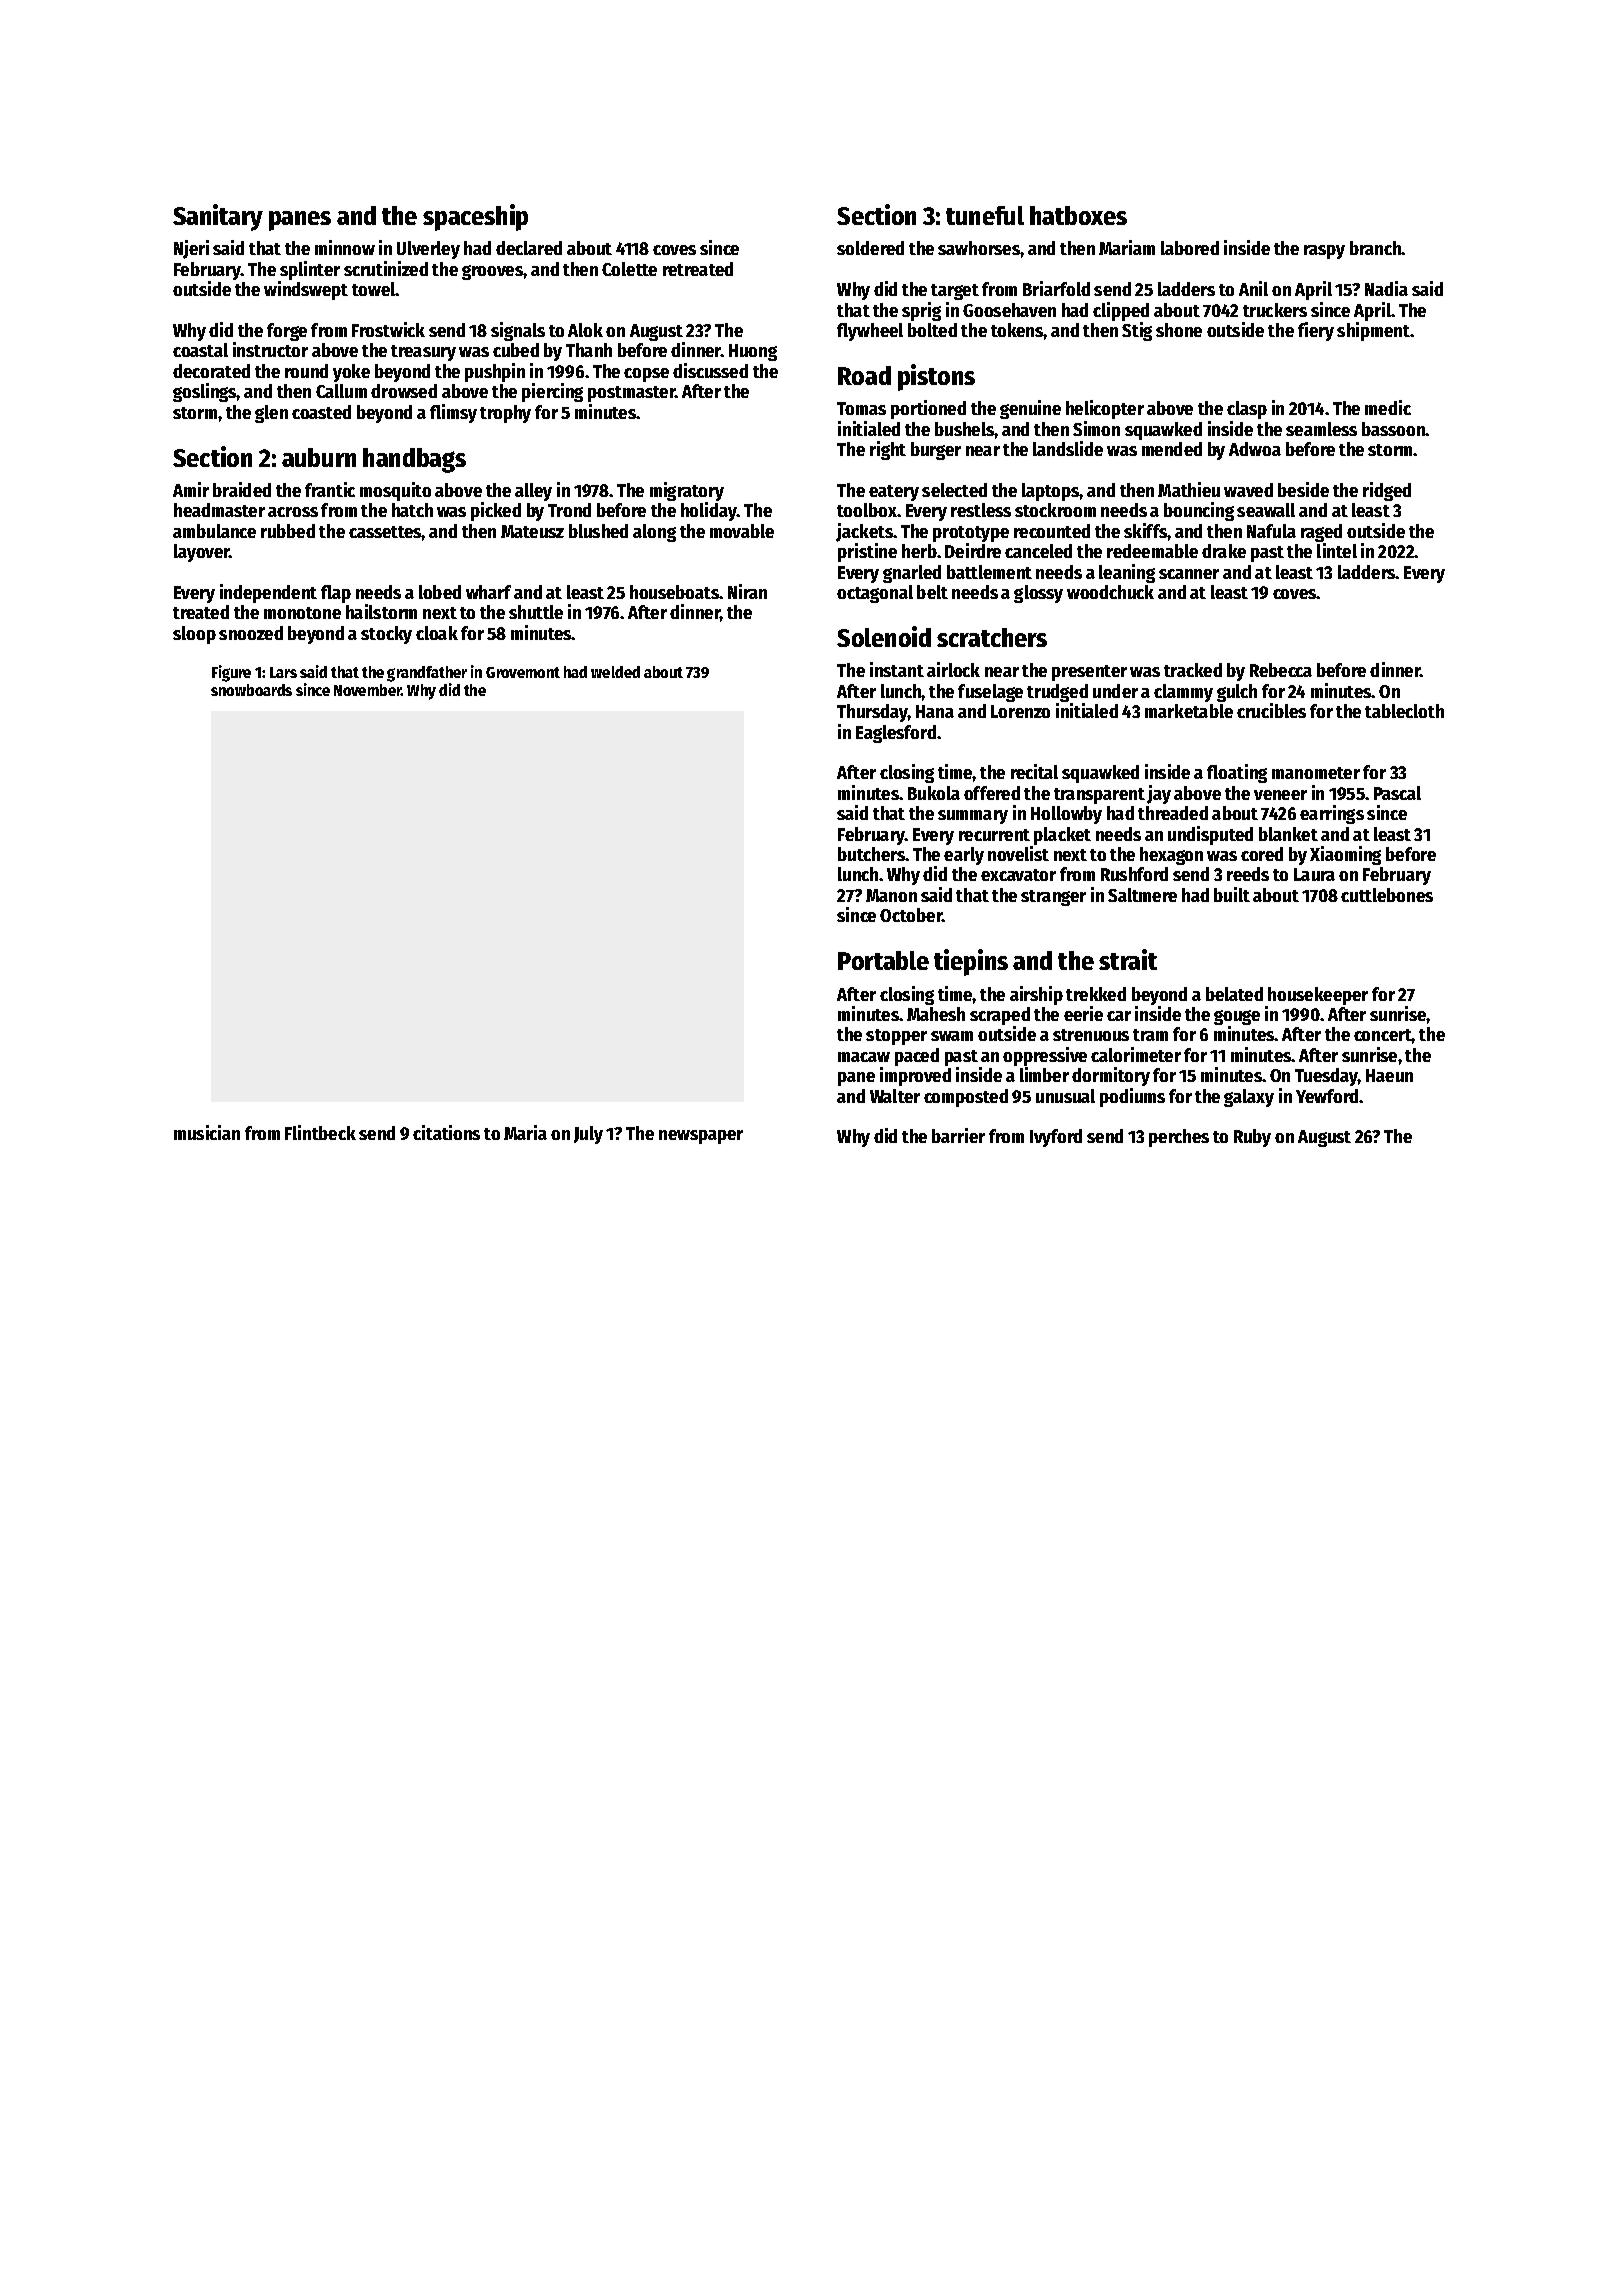 This image has height=2292, width=1620. Describe the element at coordinates (936, 377) in the image. I see `pistons` at that location.
